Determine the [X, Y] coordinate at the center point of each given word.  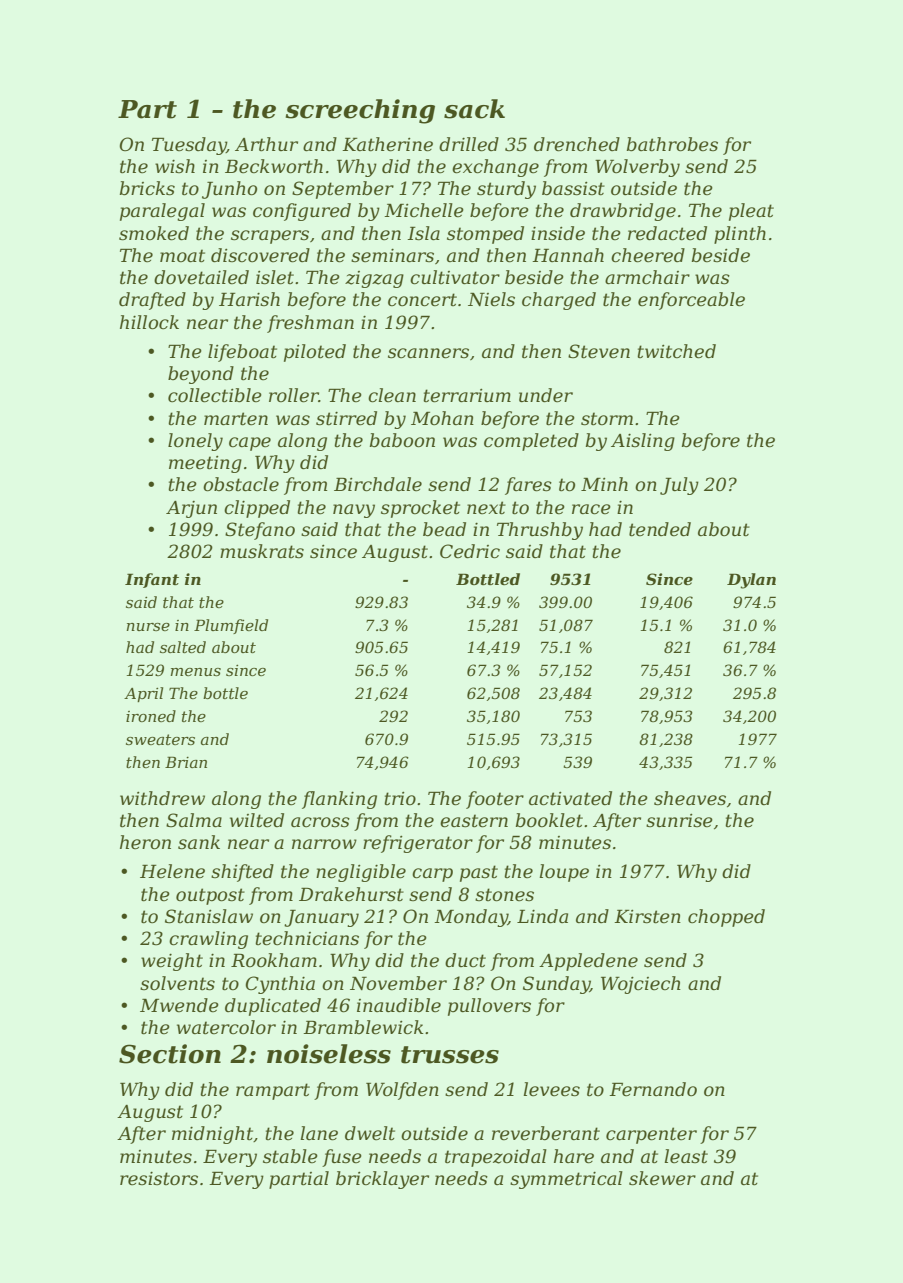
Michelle [424, 210]
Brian [186, 762]
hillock [149, 322]
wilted [257, 820]
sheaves [690, 798]
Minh [604, 484]
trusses [450, 1055]
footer [495, 800]
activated [570, 798]
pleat [751, 212]
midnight [212, 1135]
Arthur [266, 144]
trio [400, 798]
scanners [428, 353]
